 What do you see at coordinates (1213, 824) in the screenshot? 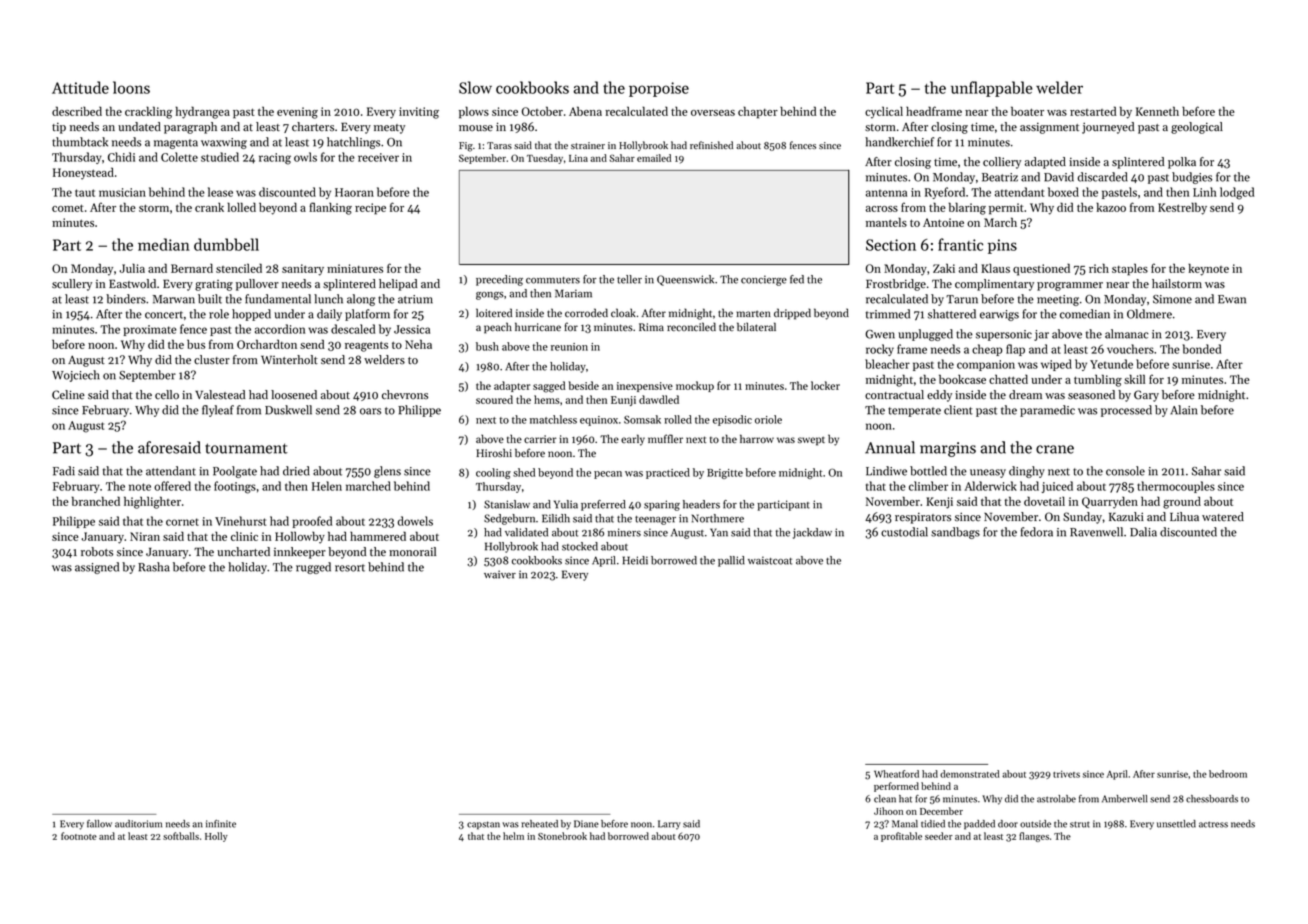
I see `actress` at bounding box center [1213, 824].
